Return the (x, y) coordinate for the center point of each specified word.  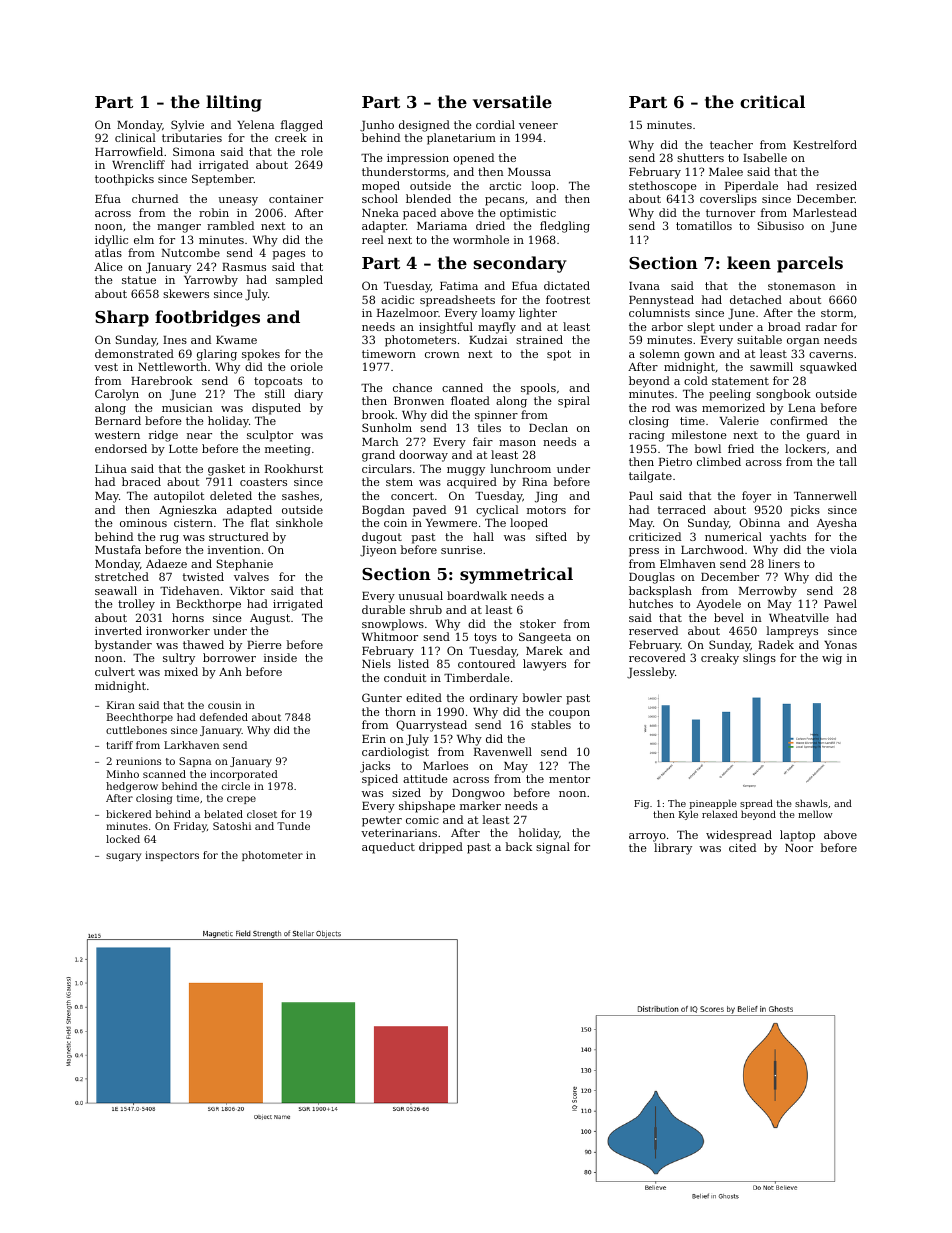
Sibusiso (781, 225)
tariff (119, 745)
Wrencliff (138, 164)
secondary (520, 264)
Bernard (118, 420)
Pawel (840, 603)
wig (832, 659)
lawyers (544, 665)
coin (395, 523)
